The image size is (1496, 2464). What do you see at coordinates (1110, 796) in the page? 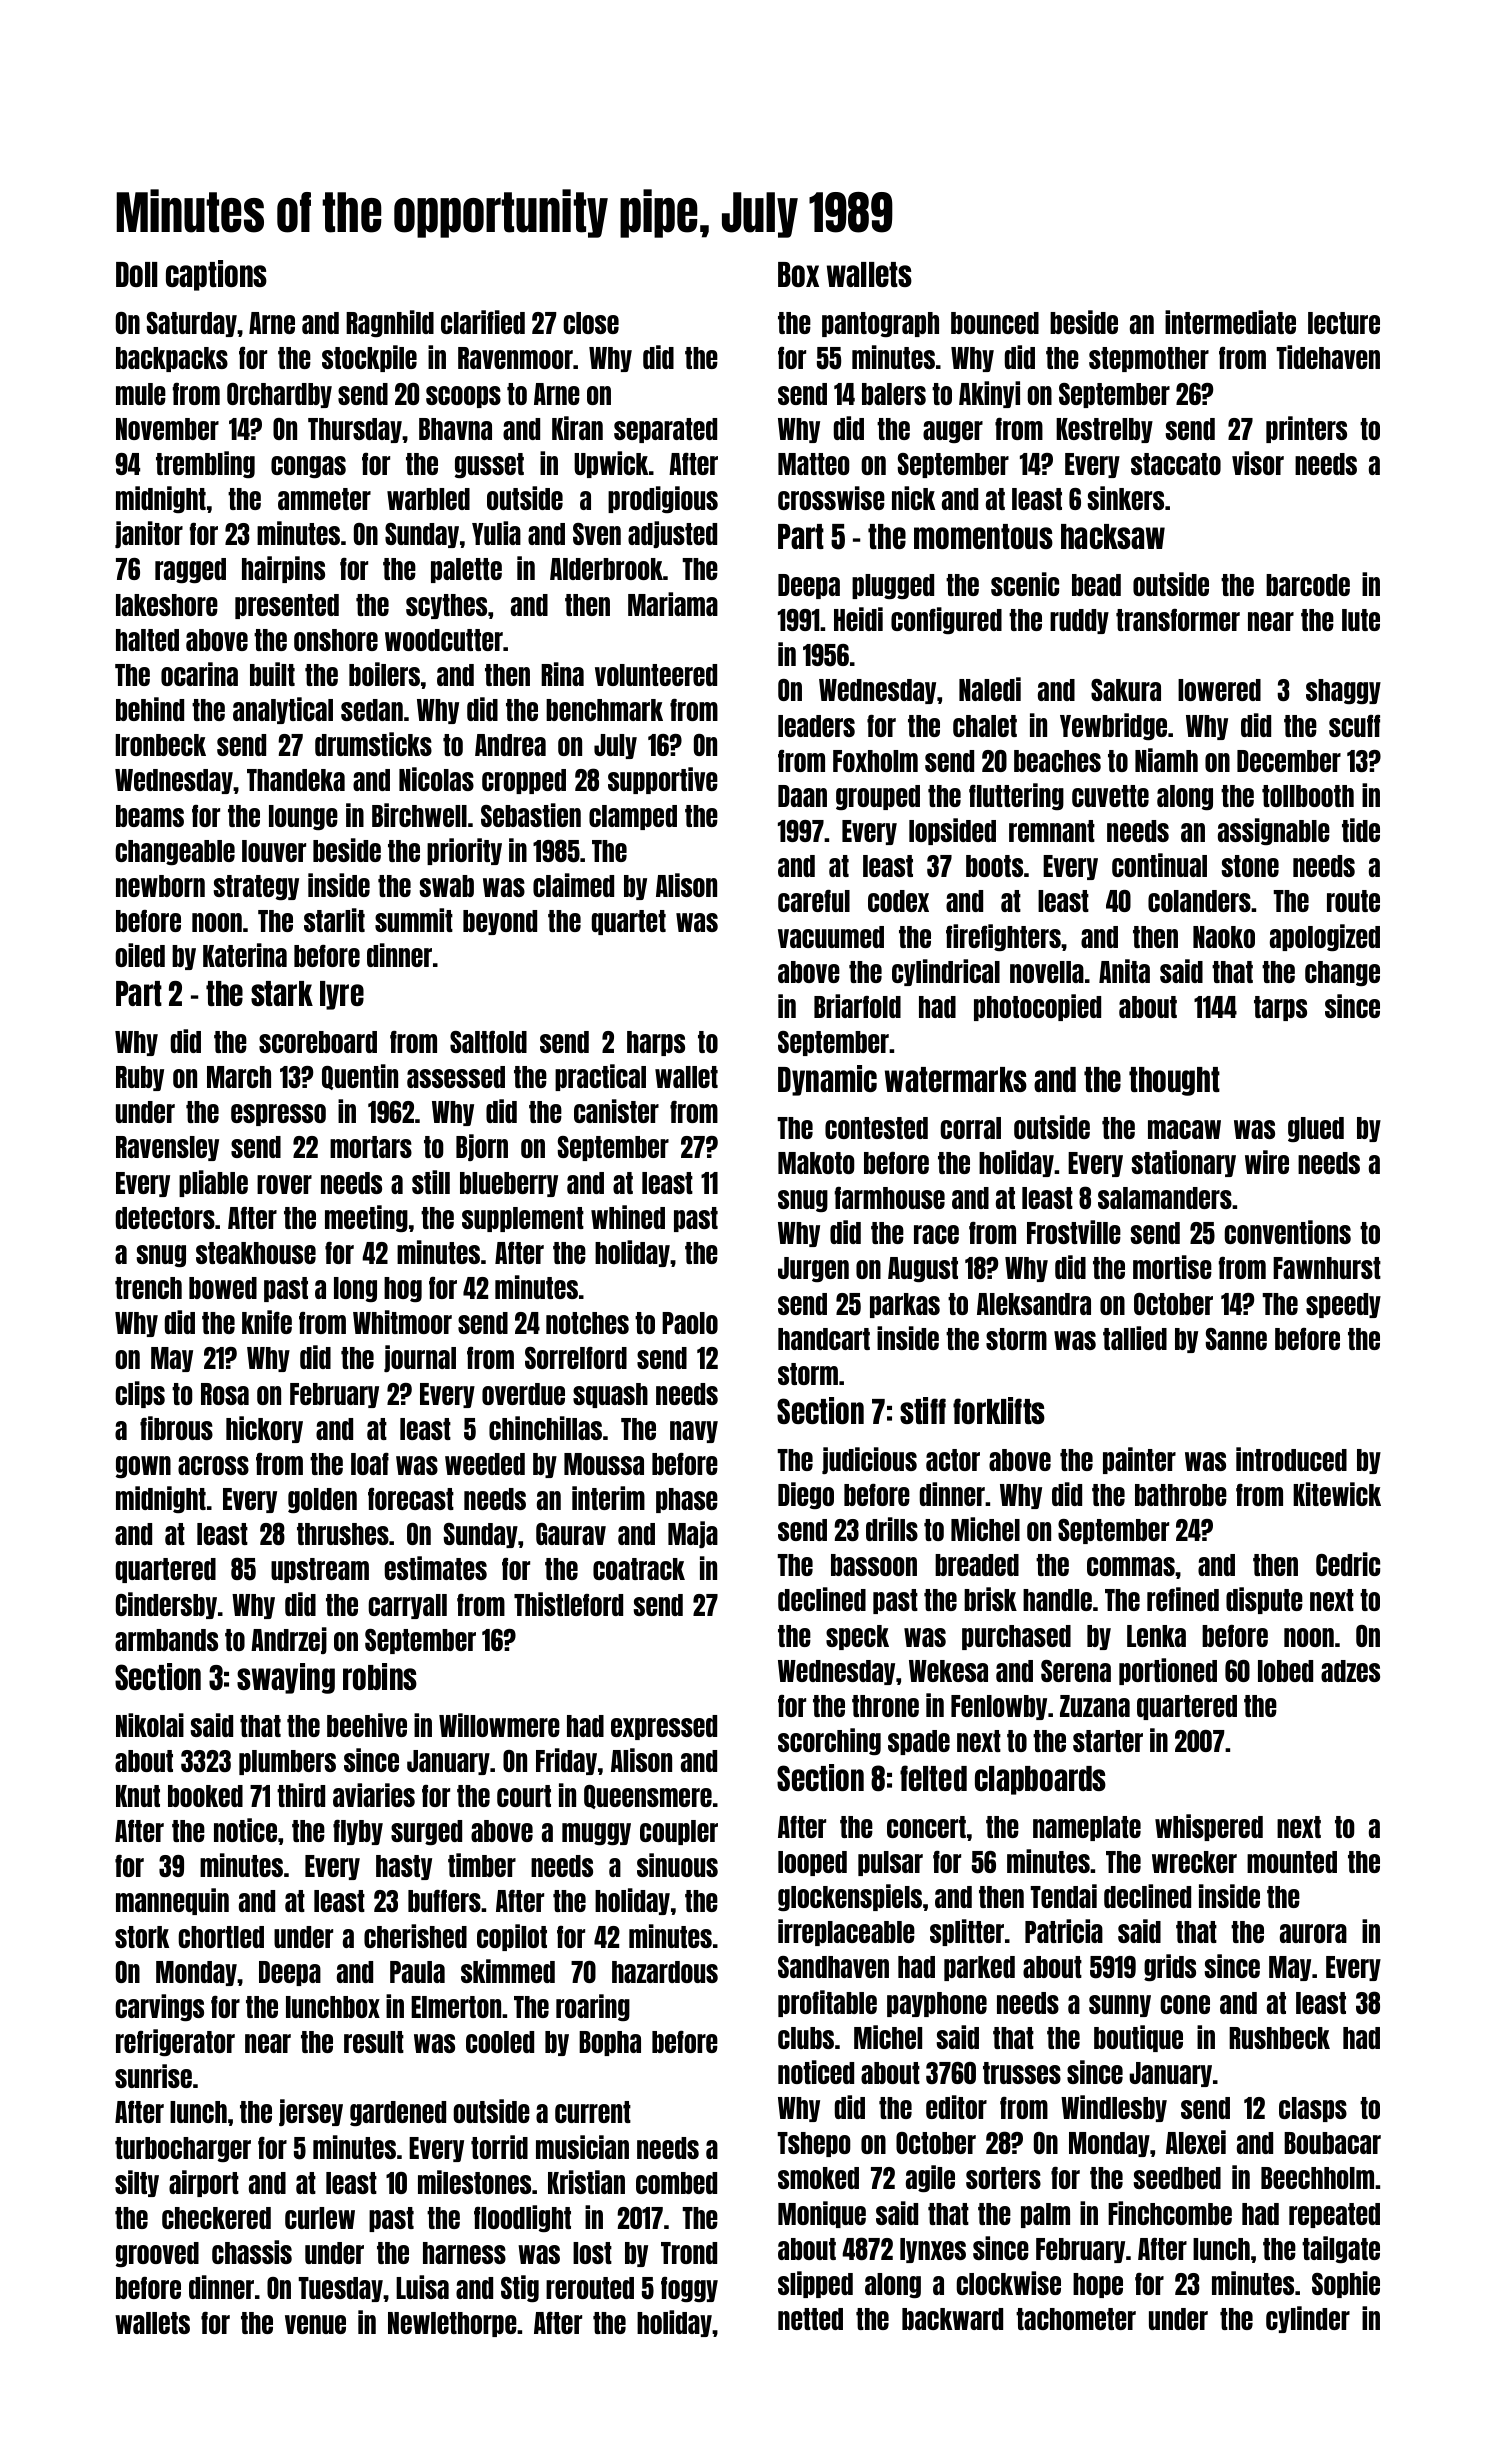
I see `cuvette` at bounding box center [1110, 796].
